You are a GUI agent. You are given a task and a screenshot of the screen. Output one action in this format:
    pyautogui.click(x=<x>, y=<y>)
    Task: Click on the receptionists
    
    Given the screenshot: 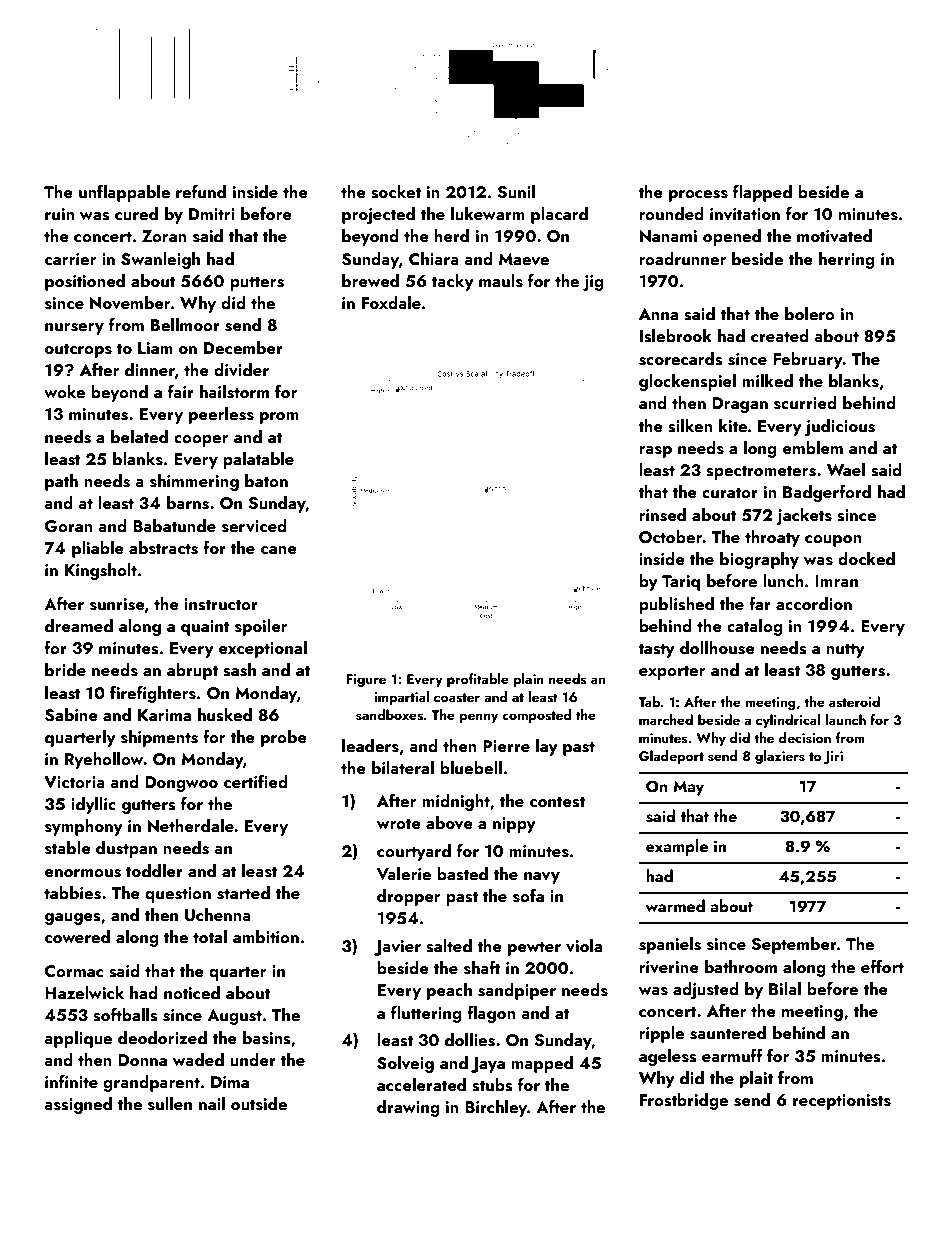 What is the action you would take?
    pyautogui.click(x=842, y=1102)
